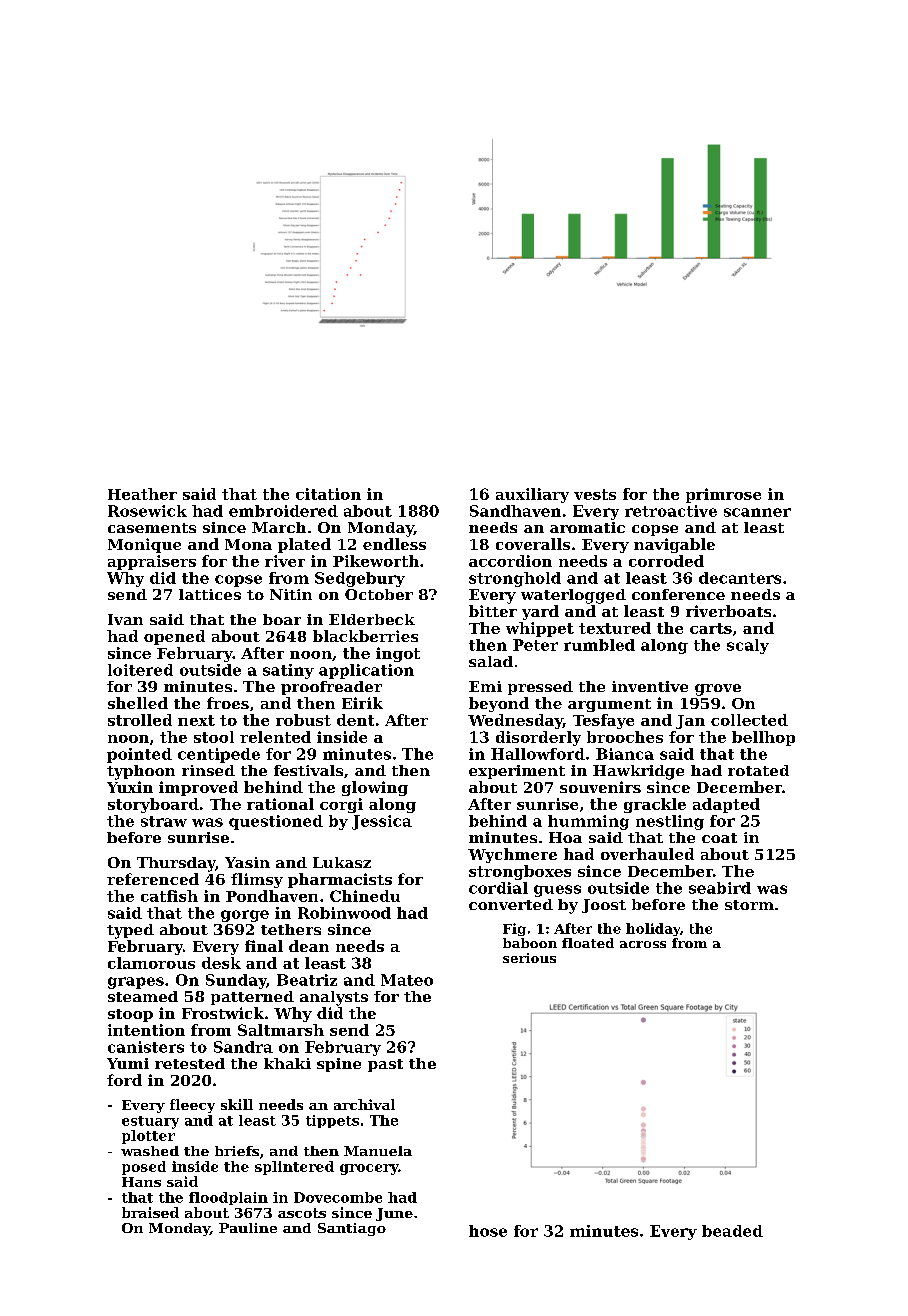  What do you see at coordinates (720, 888) in the image?
I see `seabird` at bounding box center [720, 888].
